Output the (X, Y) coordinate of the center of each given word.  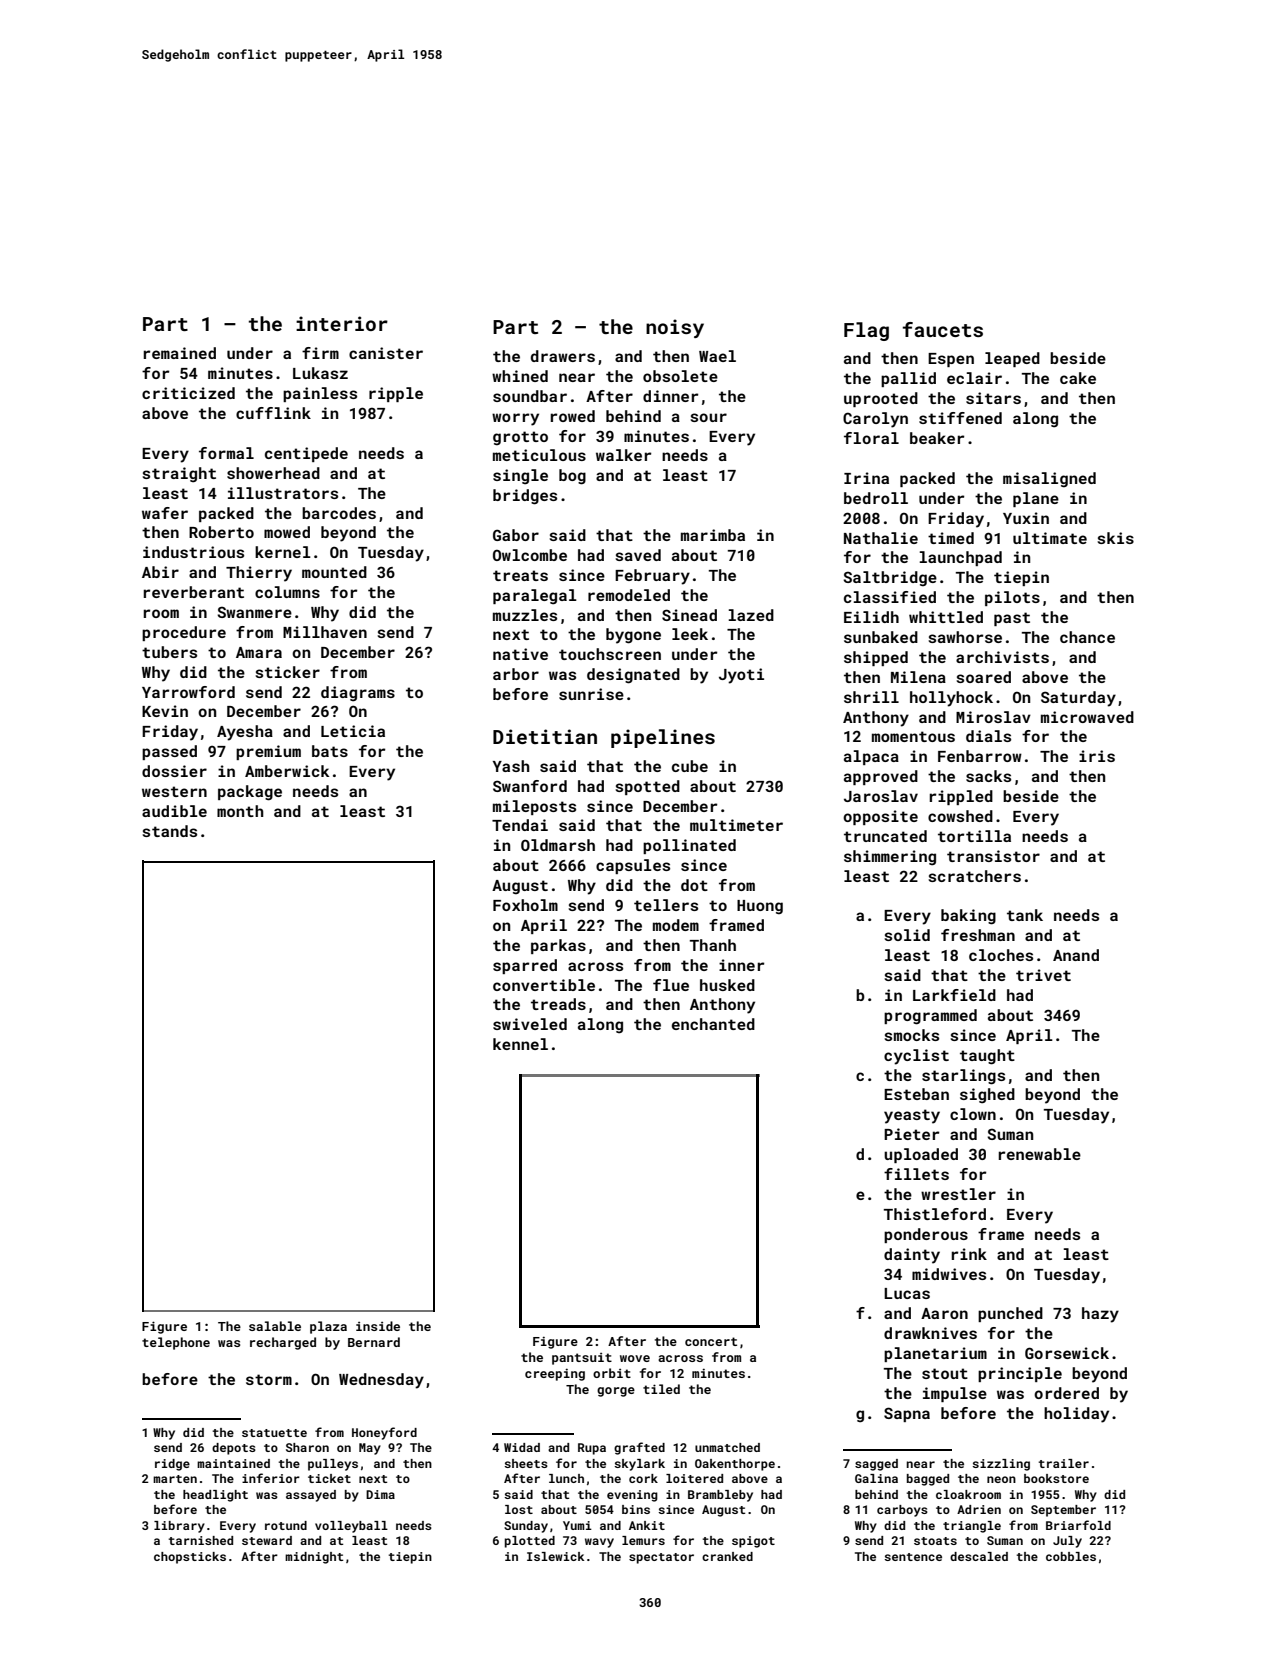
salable (275, 1326)
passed (169, 752)
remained (180, 353)
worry (515, 419)
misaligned (1049, 480)
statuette (274, 1433)
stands (169, 831)
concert (711, 1341)
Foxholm (525, 905)
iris (1097, 756)
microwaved (1087, 717)
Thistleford (935, 1214)
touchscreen (610, 654)
